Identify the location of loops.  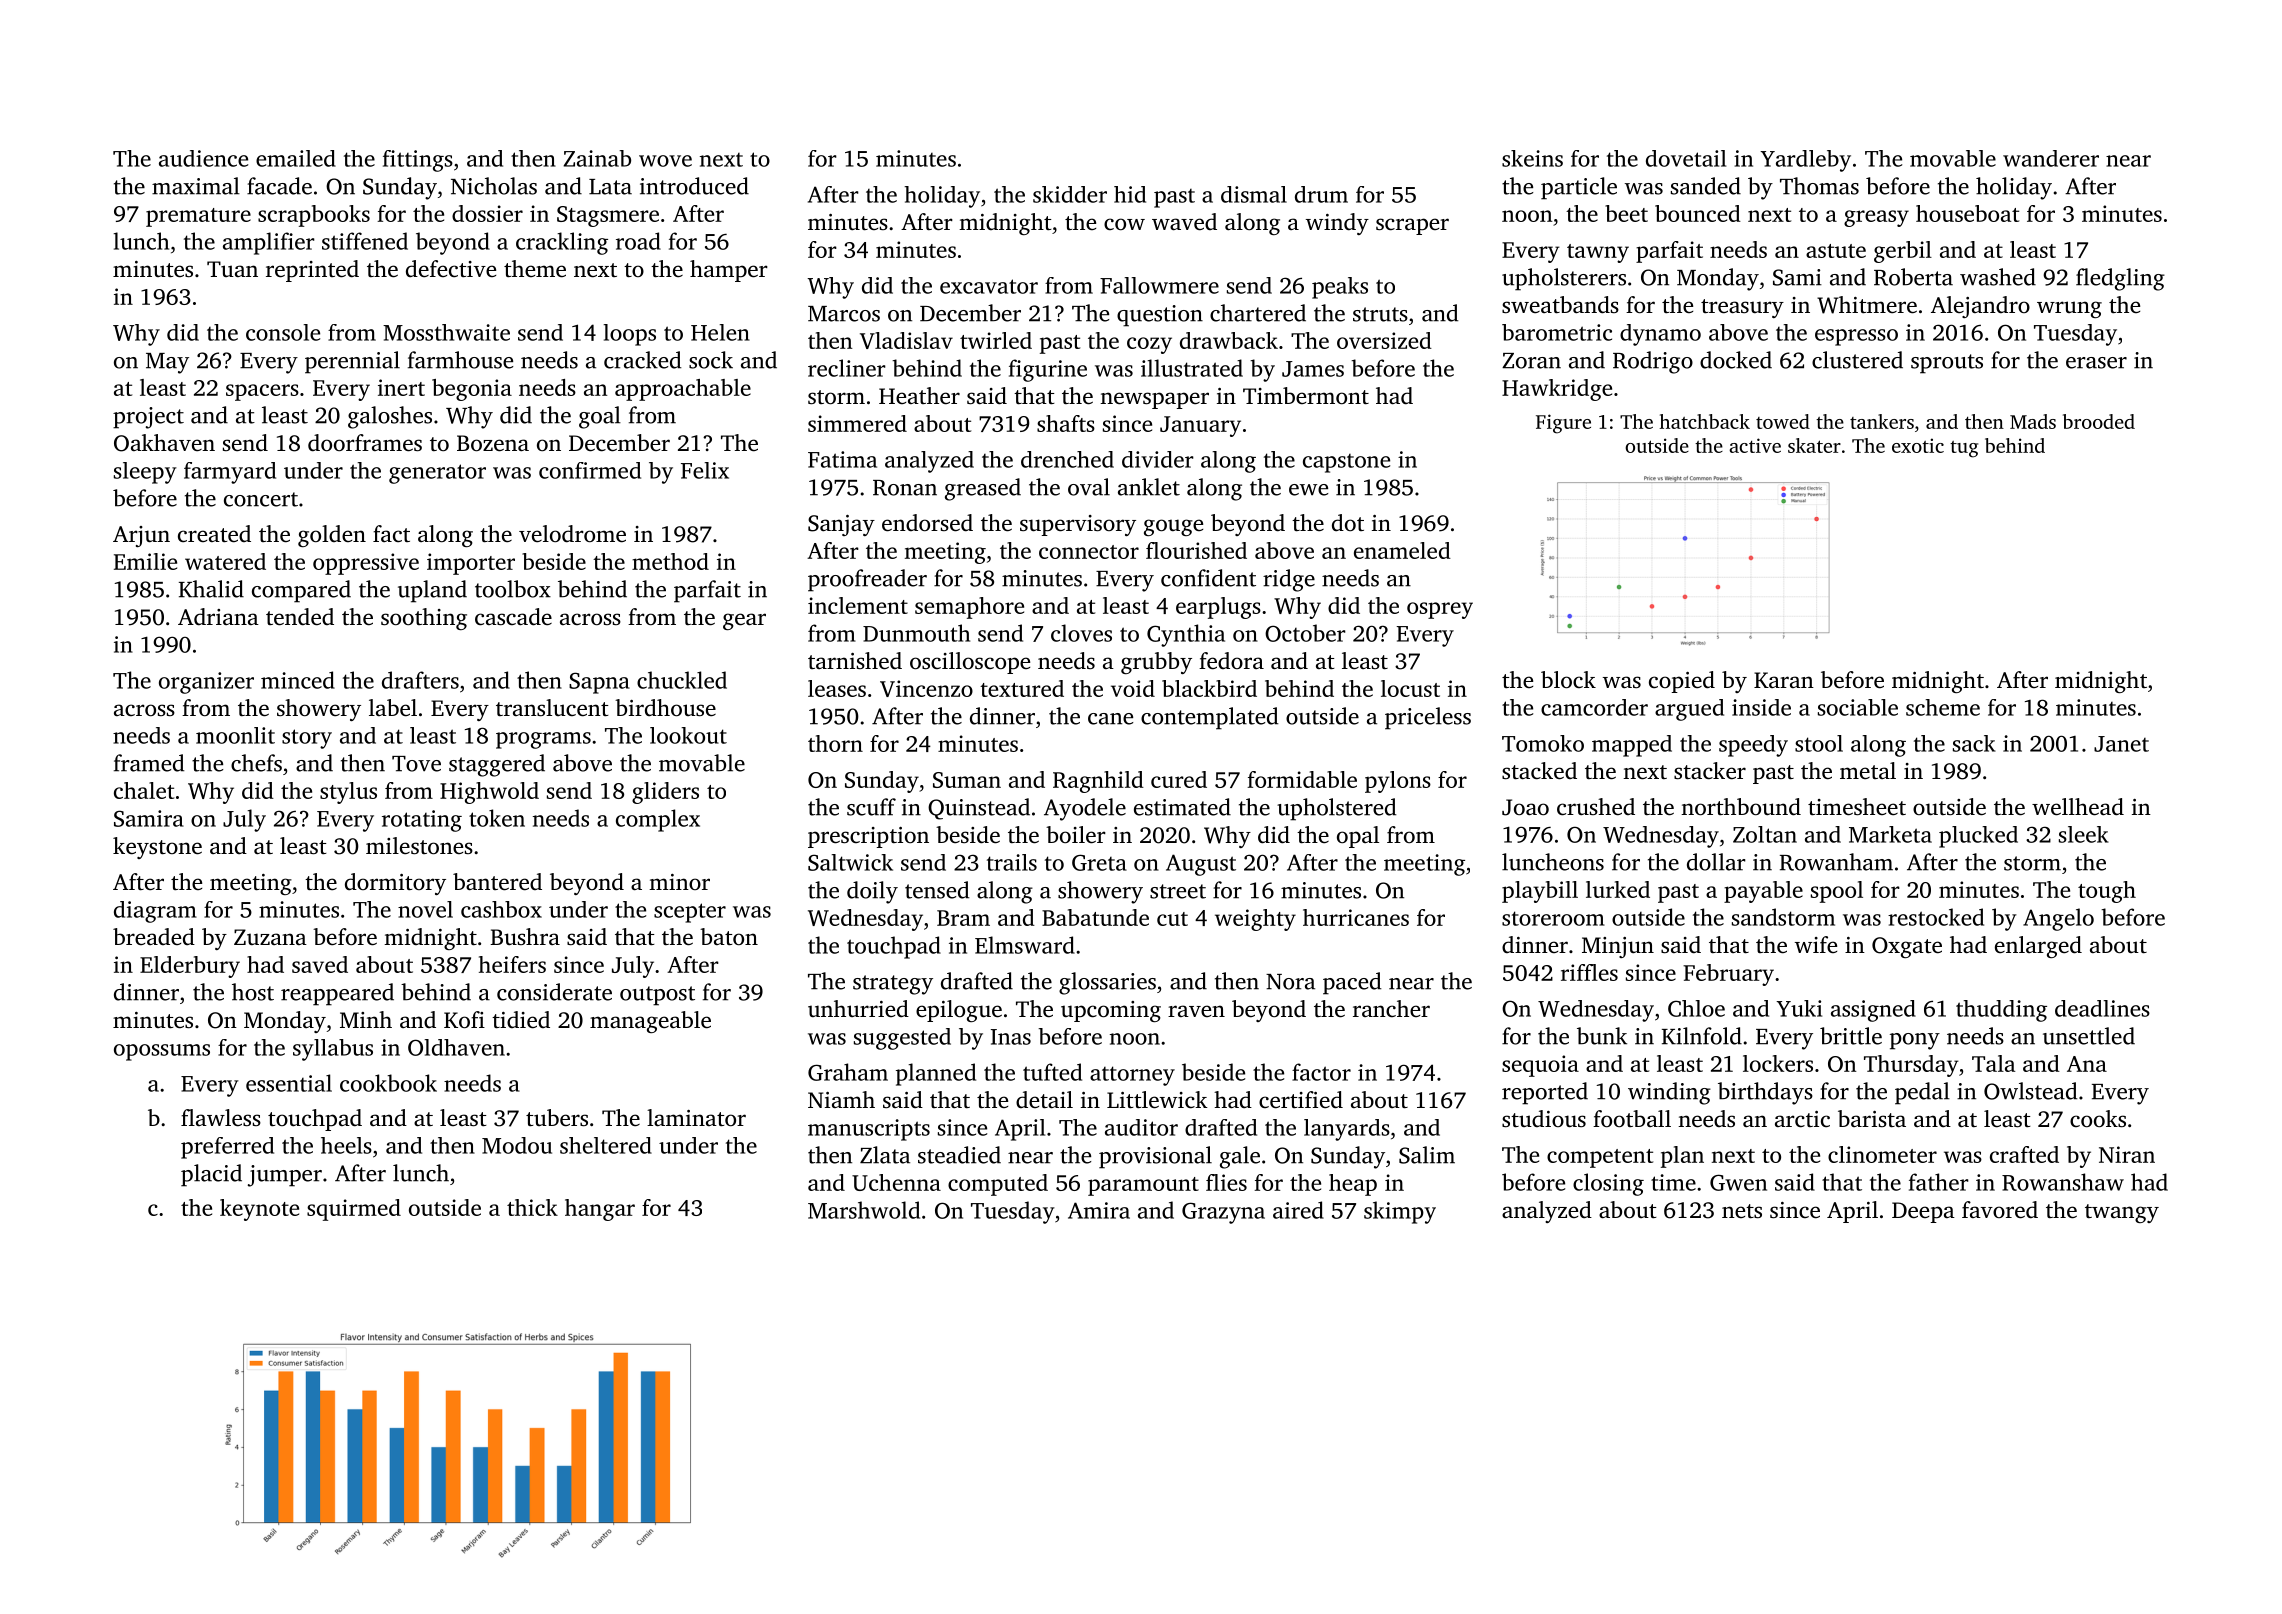
(629, 335).
